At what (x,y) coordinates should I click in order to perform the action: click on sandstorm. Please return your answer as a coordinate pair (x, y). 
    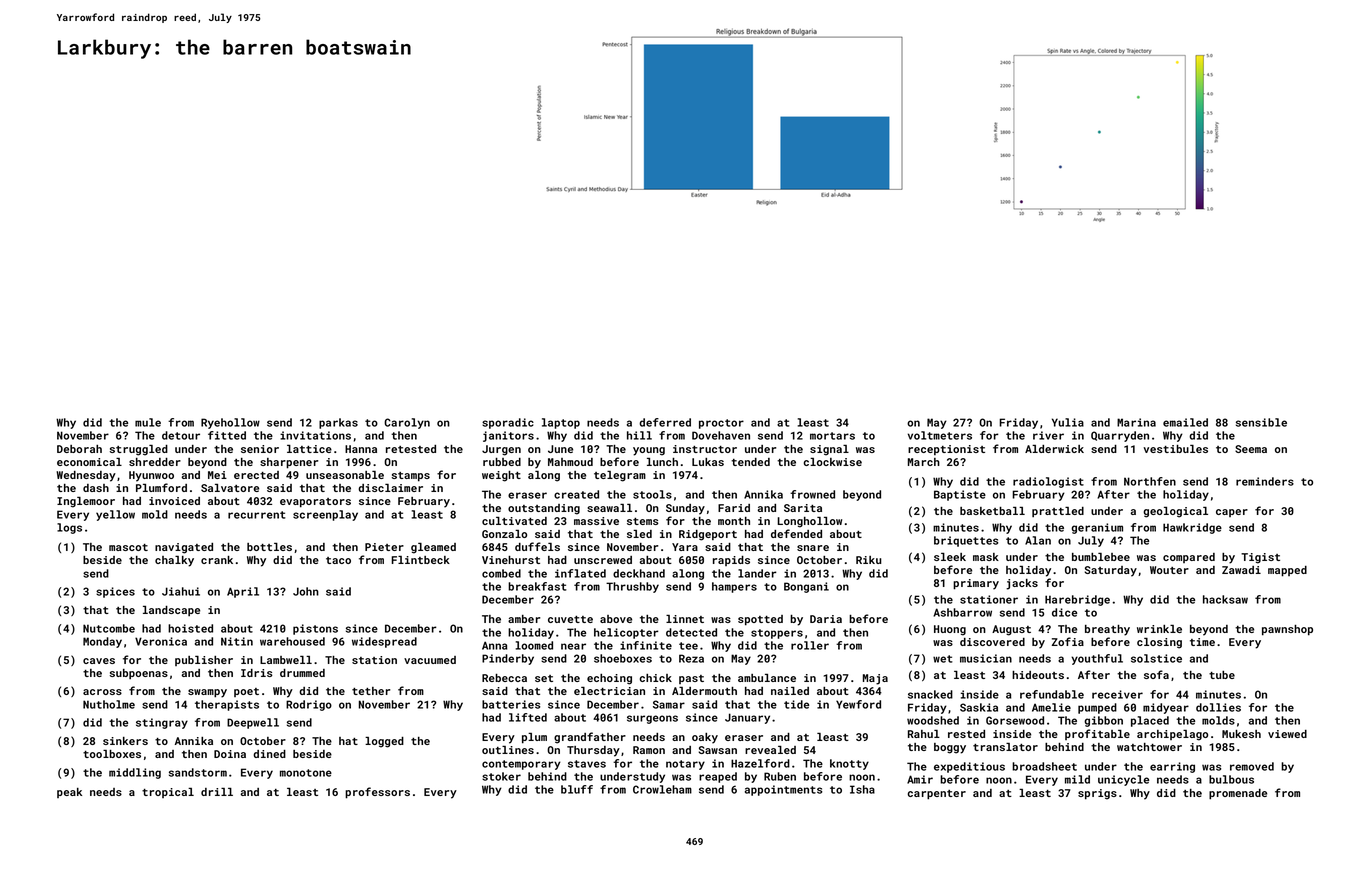
    Looking at the image, I should click on (198, 772).
